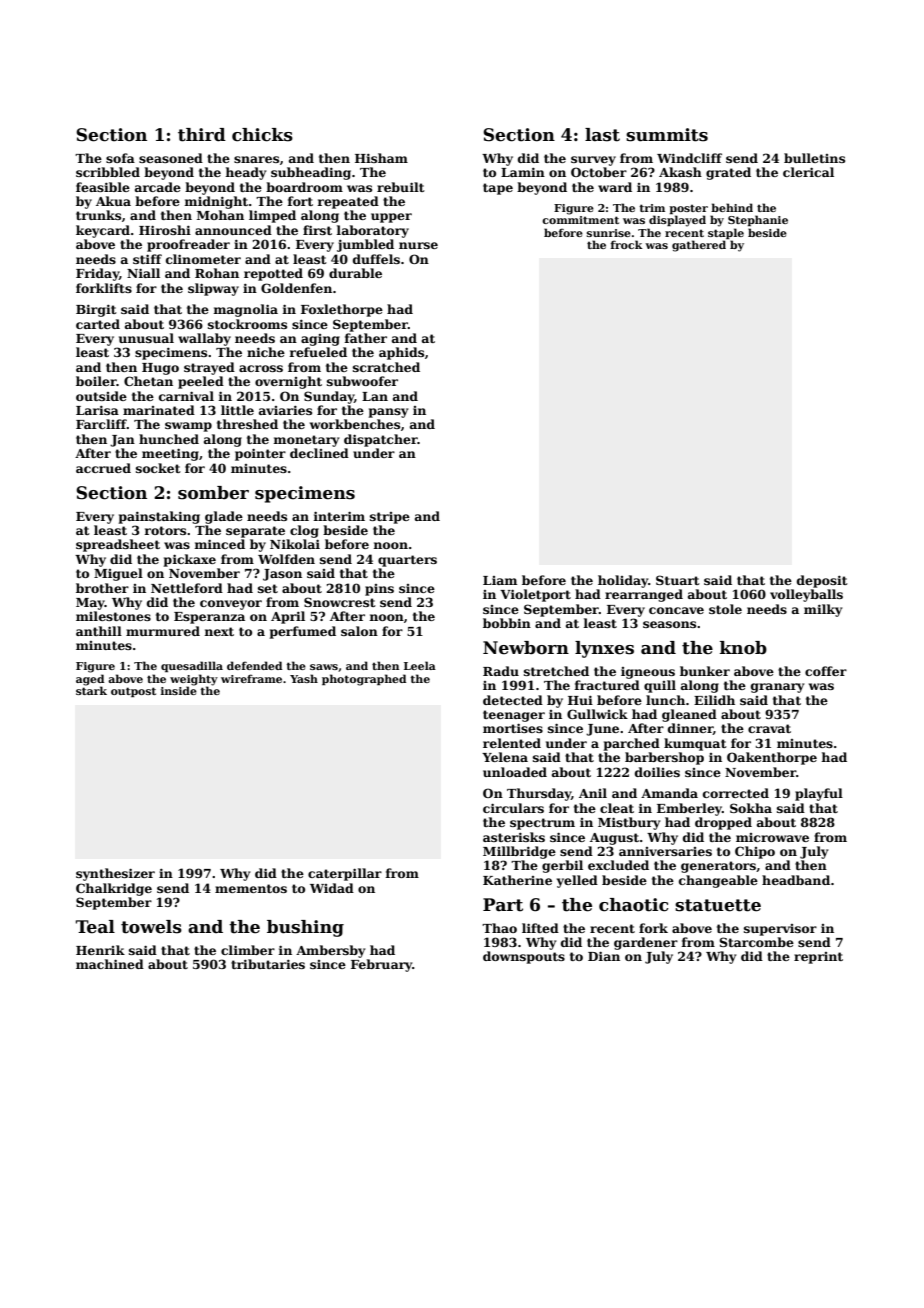 Image resolution: width=924 pixels, height=1308 pixels. What do you see at coordinates (266, 352) in the screenshot?
I see `niche` at bounding box center [266, 352].
